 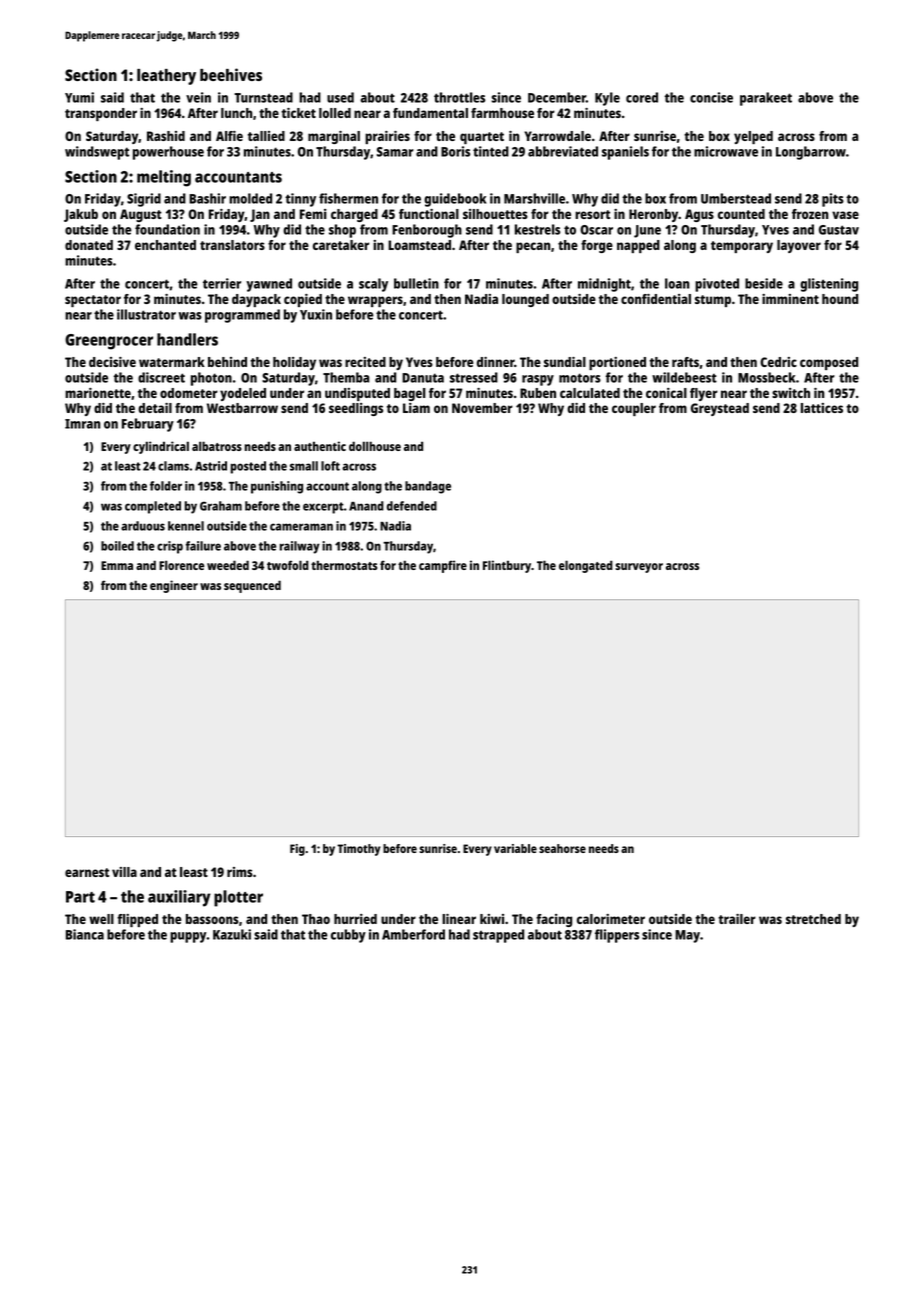 I want to click on December, so click(x=557, y=97).
